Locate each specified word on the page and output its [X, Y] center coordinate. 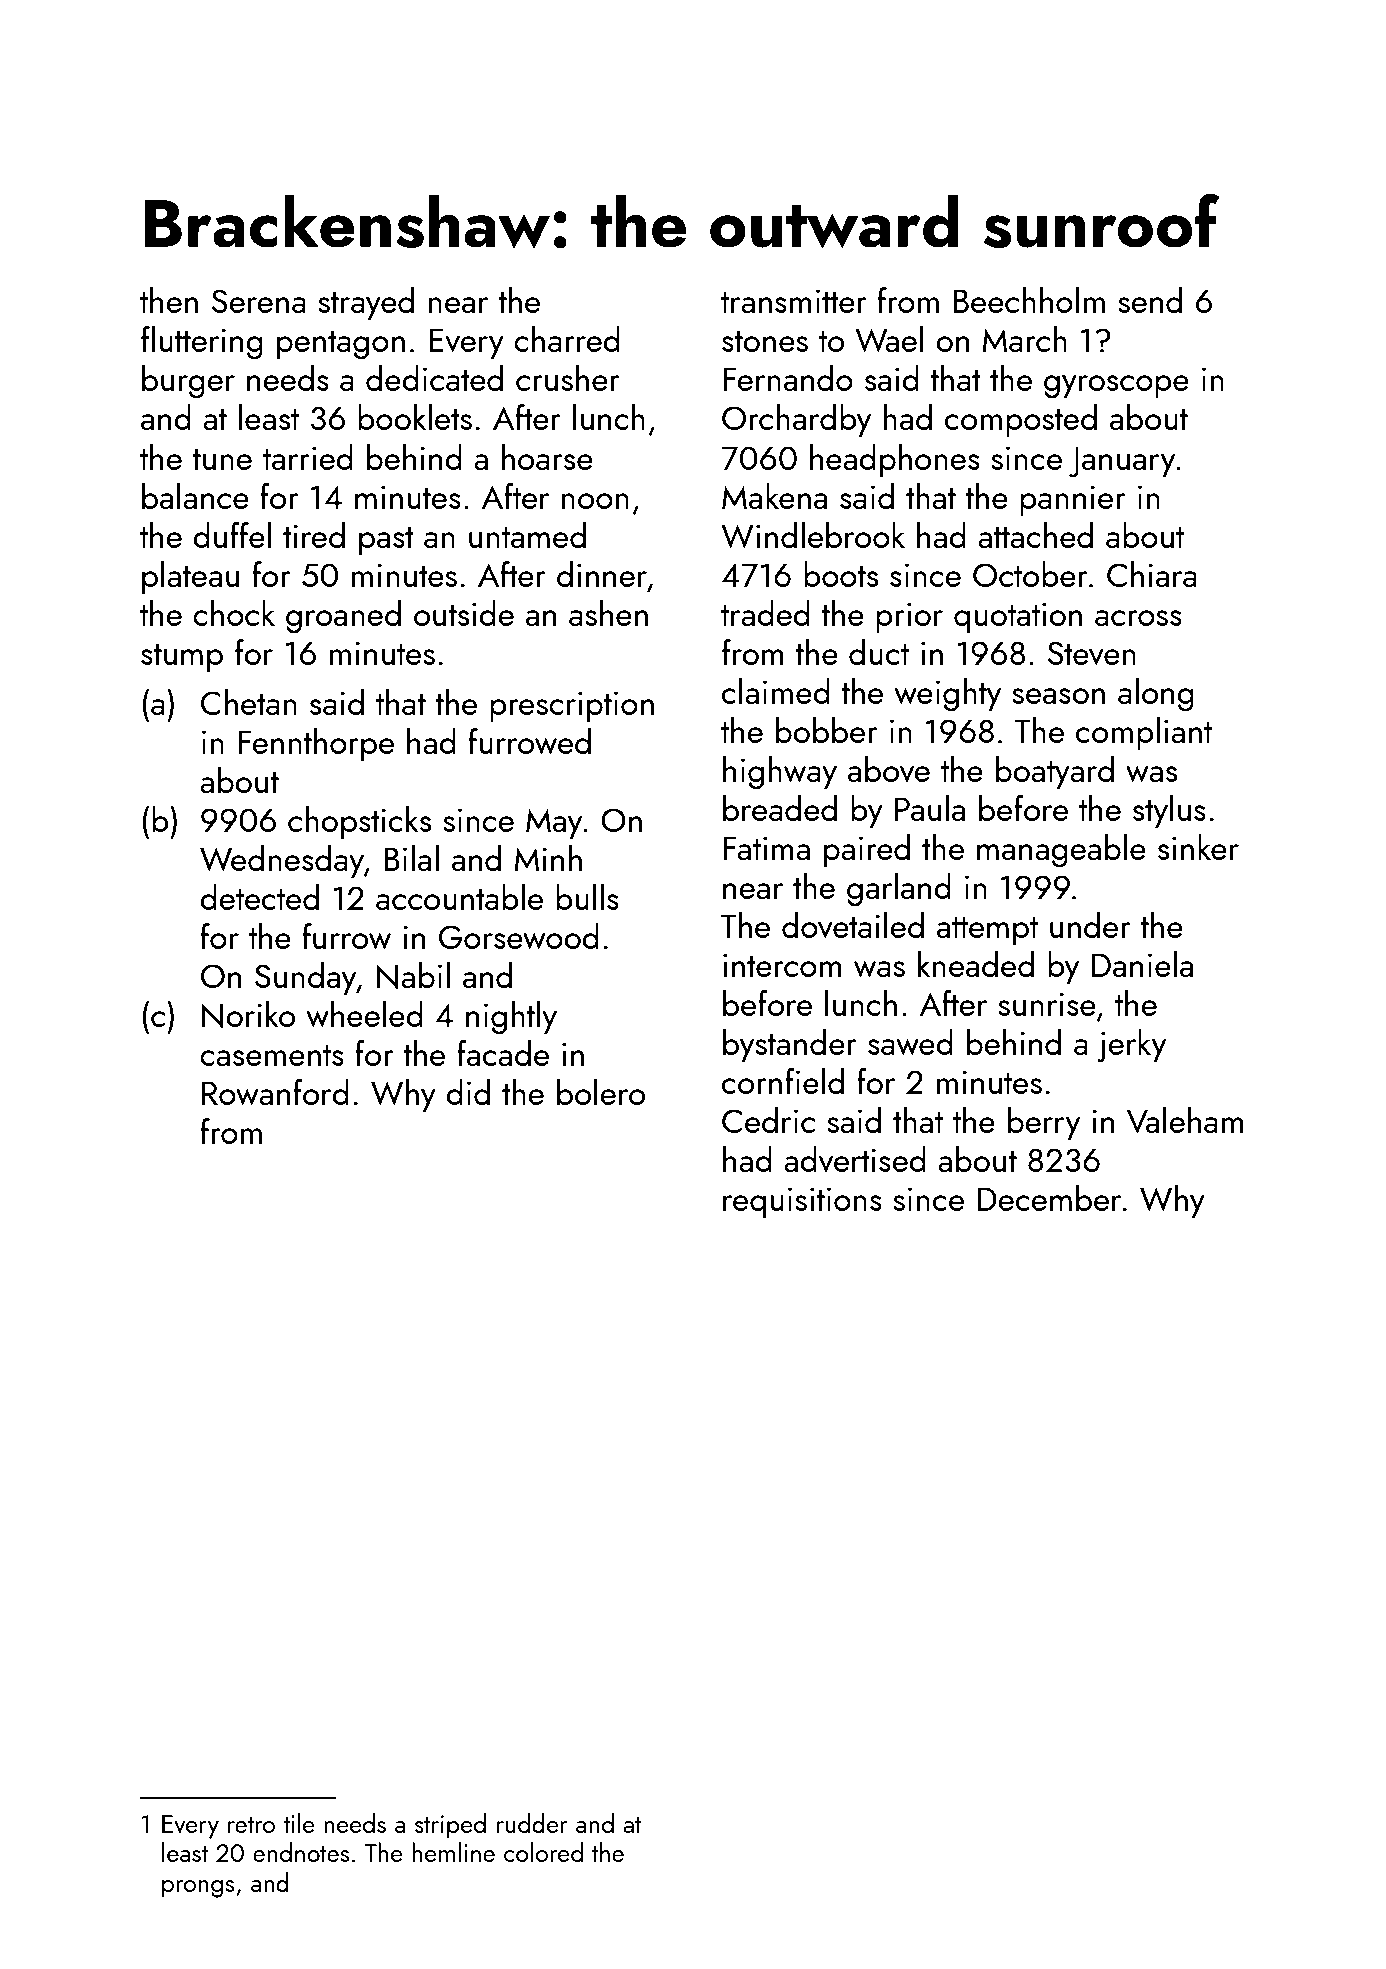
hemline [453, 1852]
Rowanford [275, 1092]
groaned [343, 617]
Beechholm [1029, 300]
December [1049, 1198]
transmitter [794, 301]
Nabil [413, 976]
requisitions [802, 1202]
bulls [587, 897]
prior [909, 617]
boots [841, 574]
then [169, 300]
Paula [930, 808]
